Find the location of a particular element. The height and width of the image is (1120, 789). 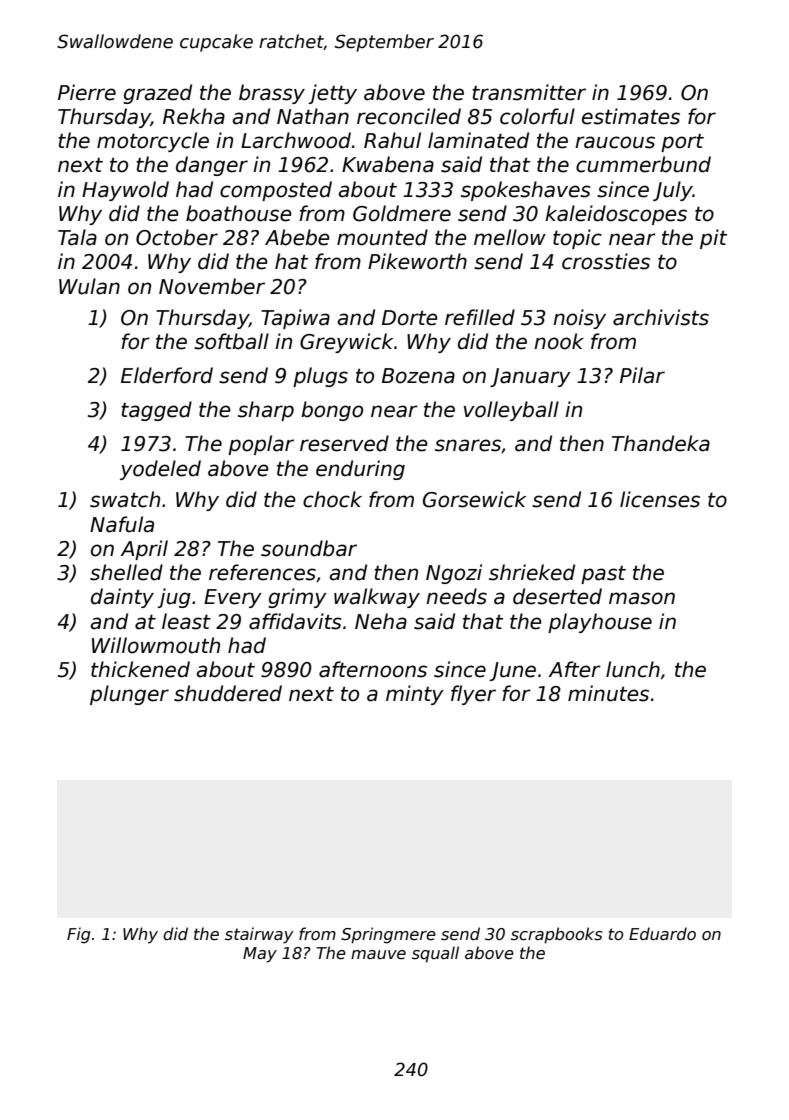

Fig is located at coordinates (79, 935).
